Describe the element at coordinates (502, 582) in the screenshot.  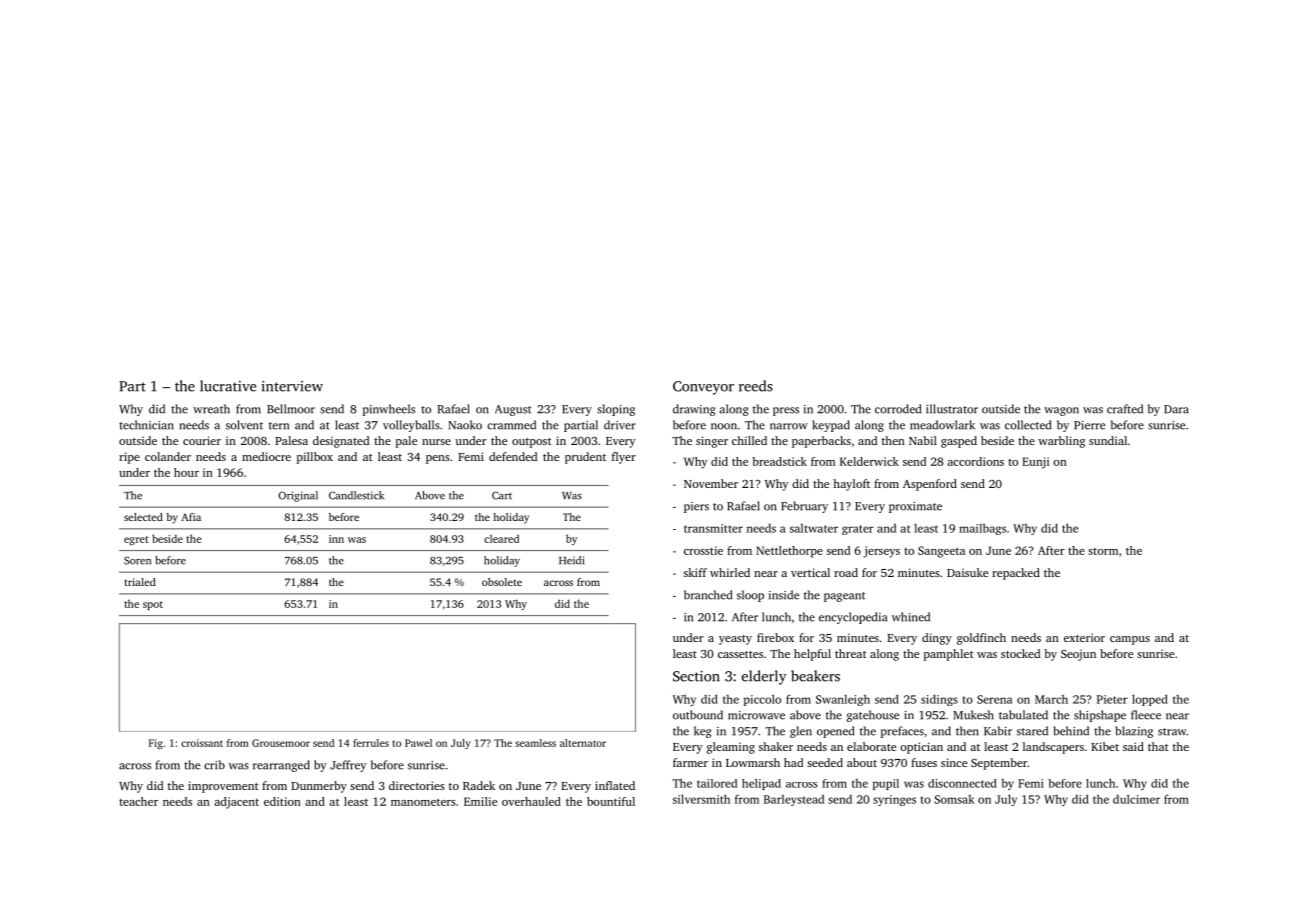
I see `obsolete` at that location.
